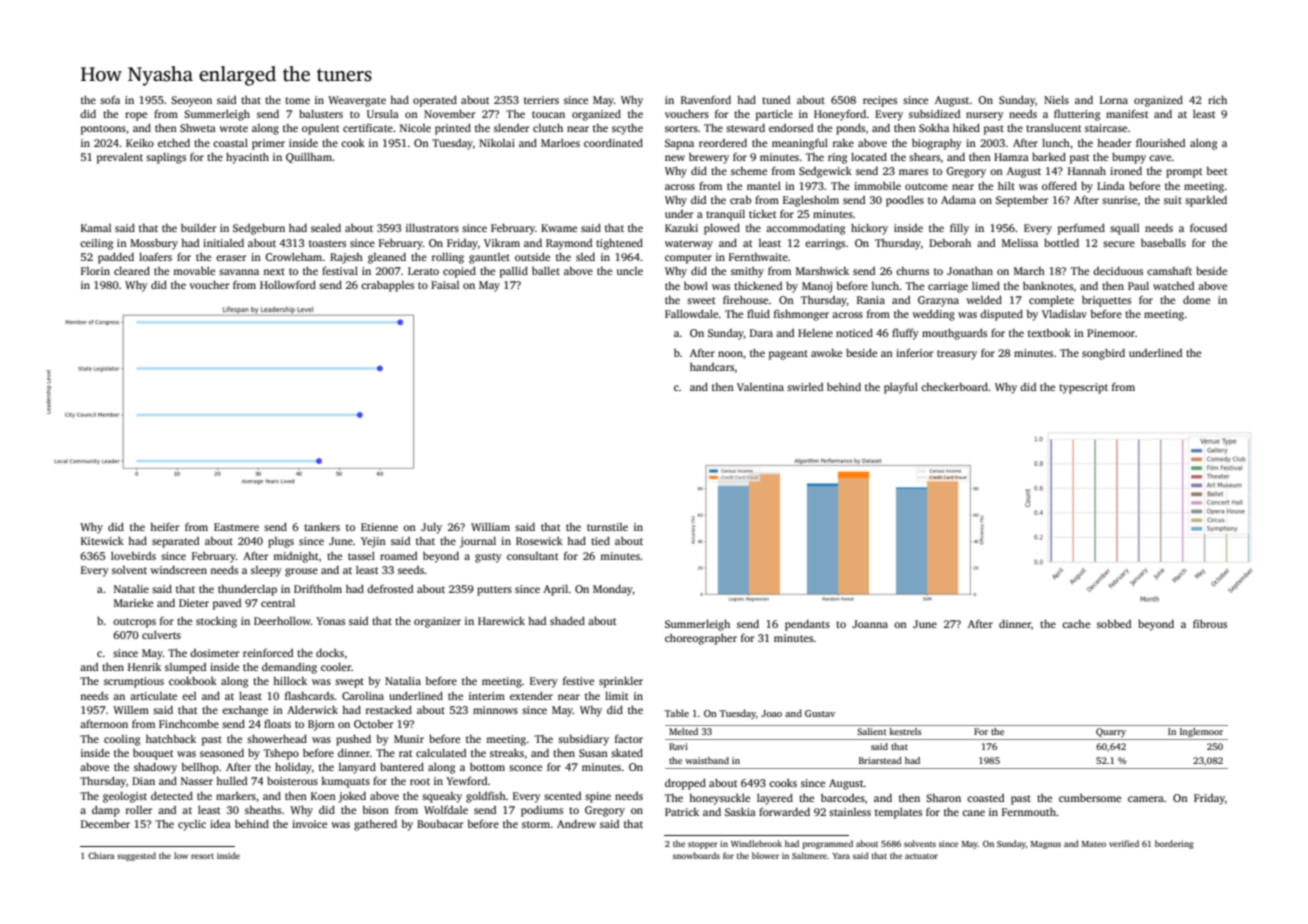  I want to click on roller, so click(139, 809).
